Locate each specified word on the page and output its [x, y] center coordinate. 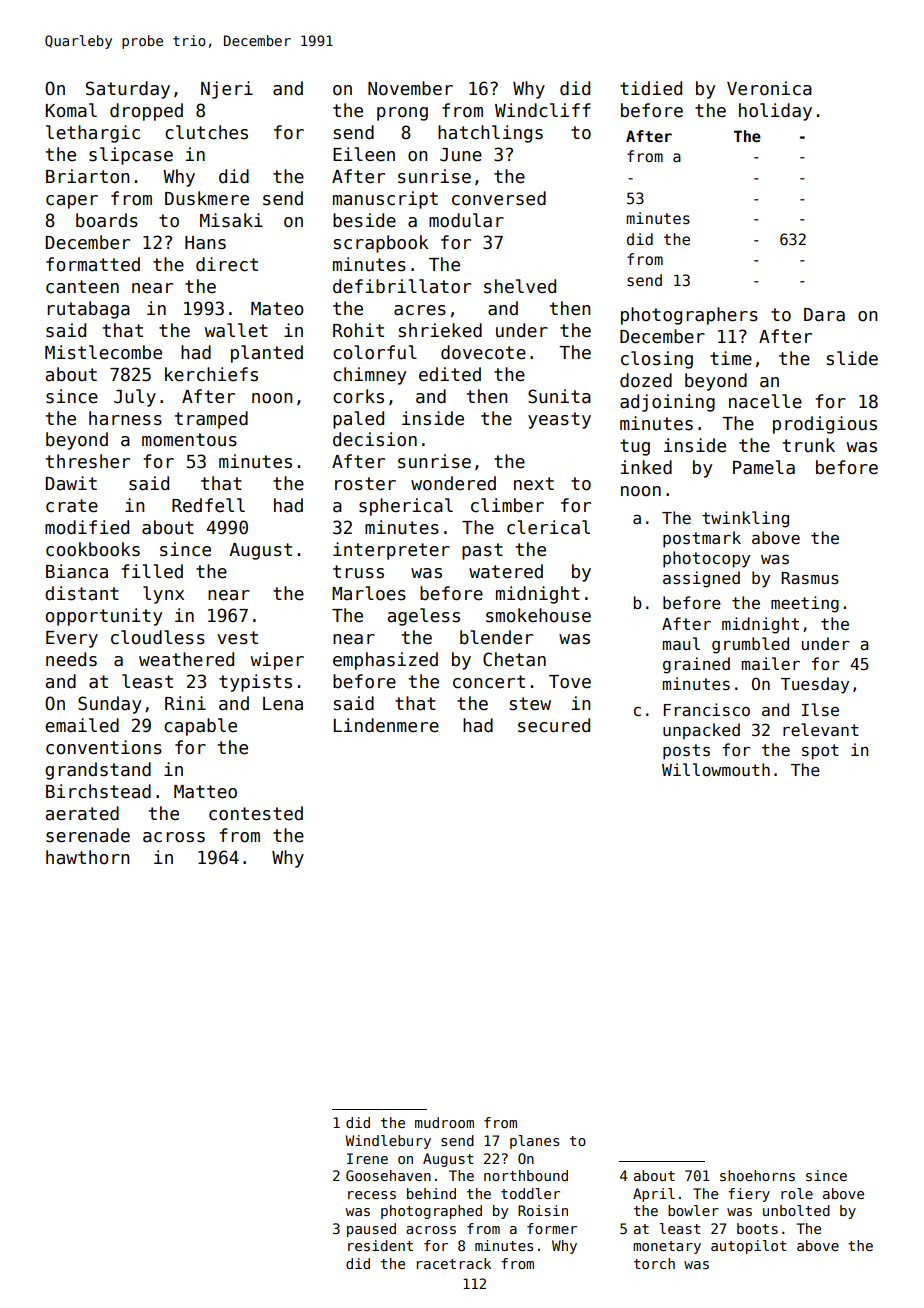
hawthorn [87, 857]
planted [267, 354]
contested [256, 813]
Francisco [707, 709]
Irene [367, 1158]
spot [820, 752]
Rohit [358, 330]
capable [200, 727]
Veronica [769, 88]
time [731, 358]
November [410, 88]
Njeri [227, 90]
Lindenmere [386, 725]
